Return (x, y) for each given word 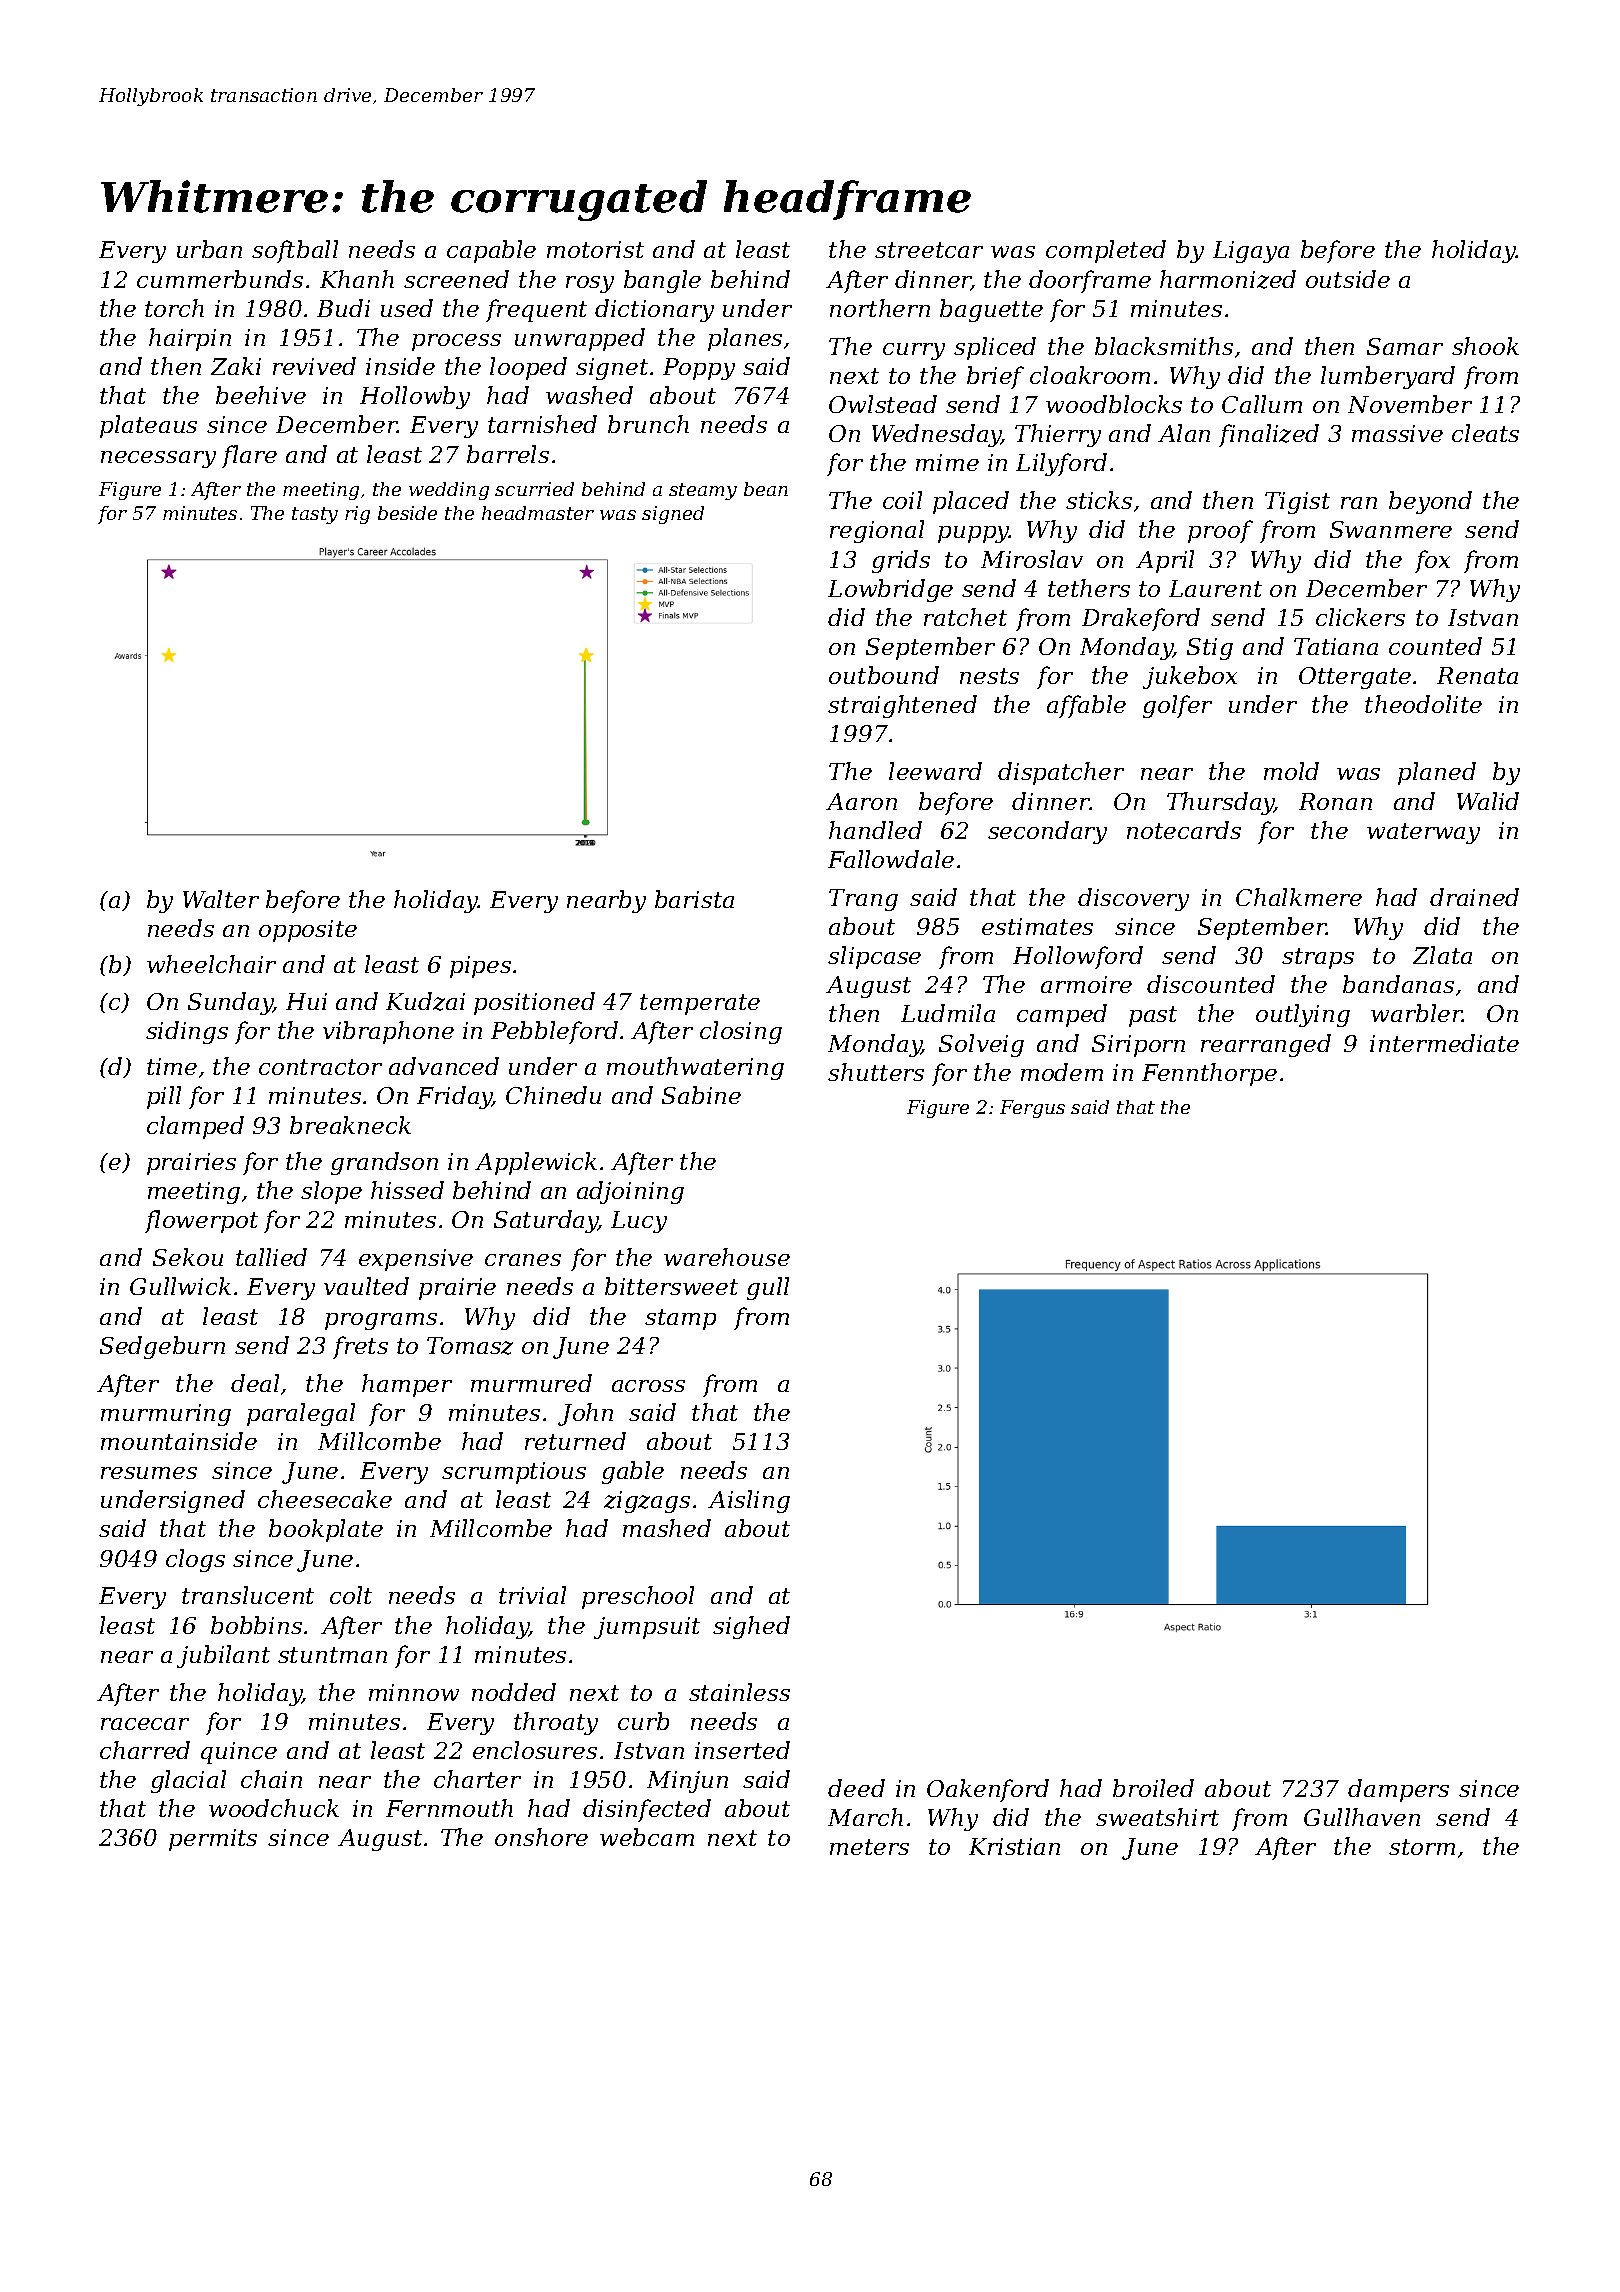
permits (213, 1840)
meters (869, 1847)
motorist (595, 249)
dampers (1398, 1790)
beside (407, 513)
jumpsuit (647, 1628)
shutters (876, 1072)
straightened (902, 706)
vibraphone (388, 1032)
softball (295, 251)
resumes (149, 1473)
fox (1432, 561)
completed (1106, 251)
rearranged (1266, 1045)
